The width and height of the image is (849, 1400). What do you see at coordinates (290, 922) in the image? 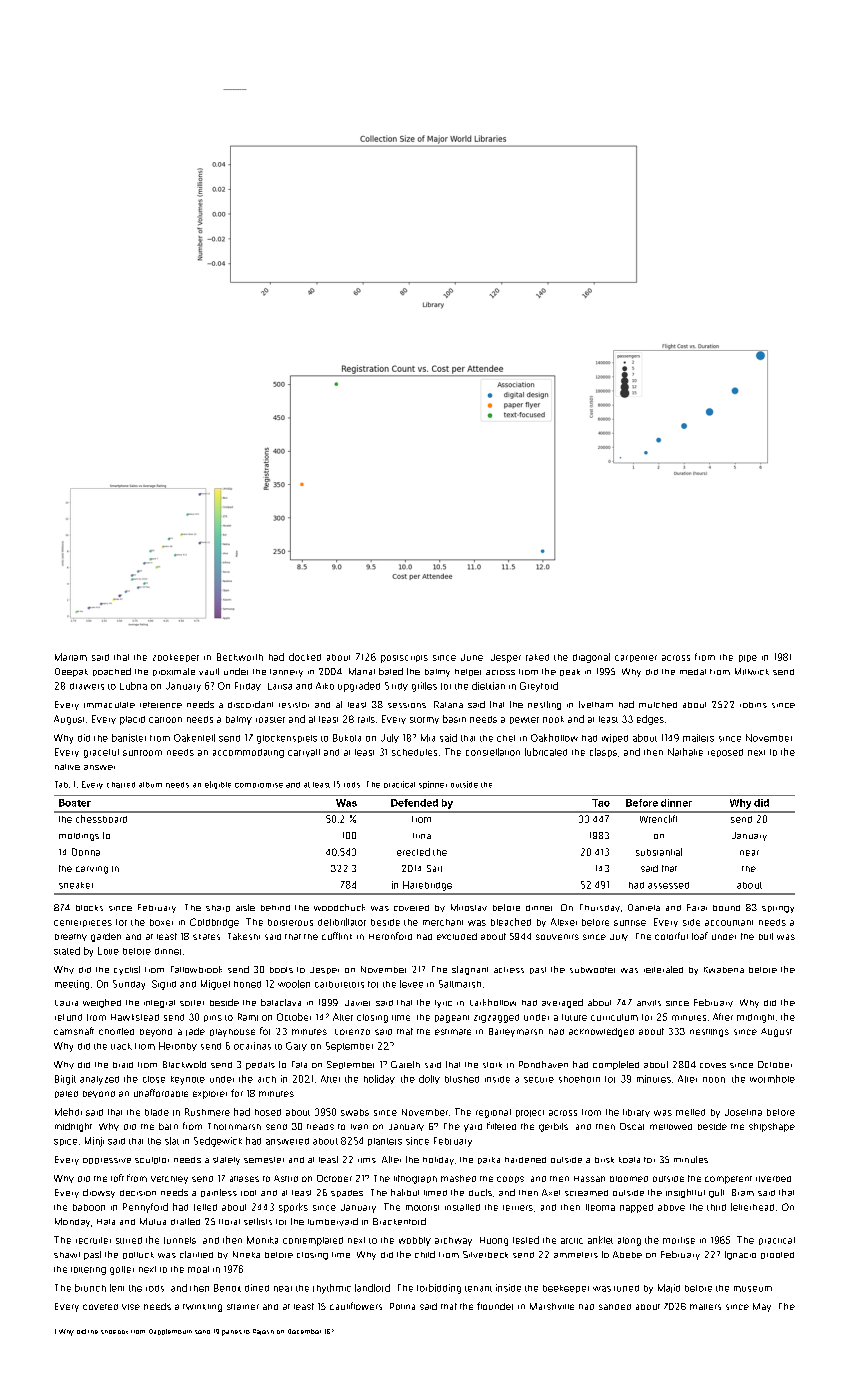
I see `boisterous` at bounding box center [290, 922].
